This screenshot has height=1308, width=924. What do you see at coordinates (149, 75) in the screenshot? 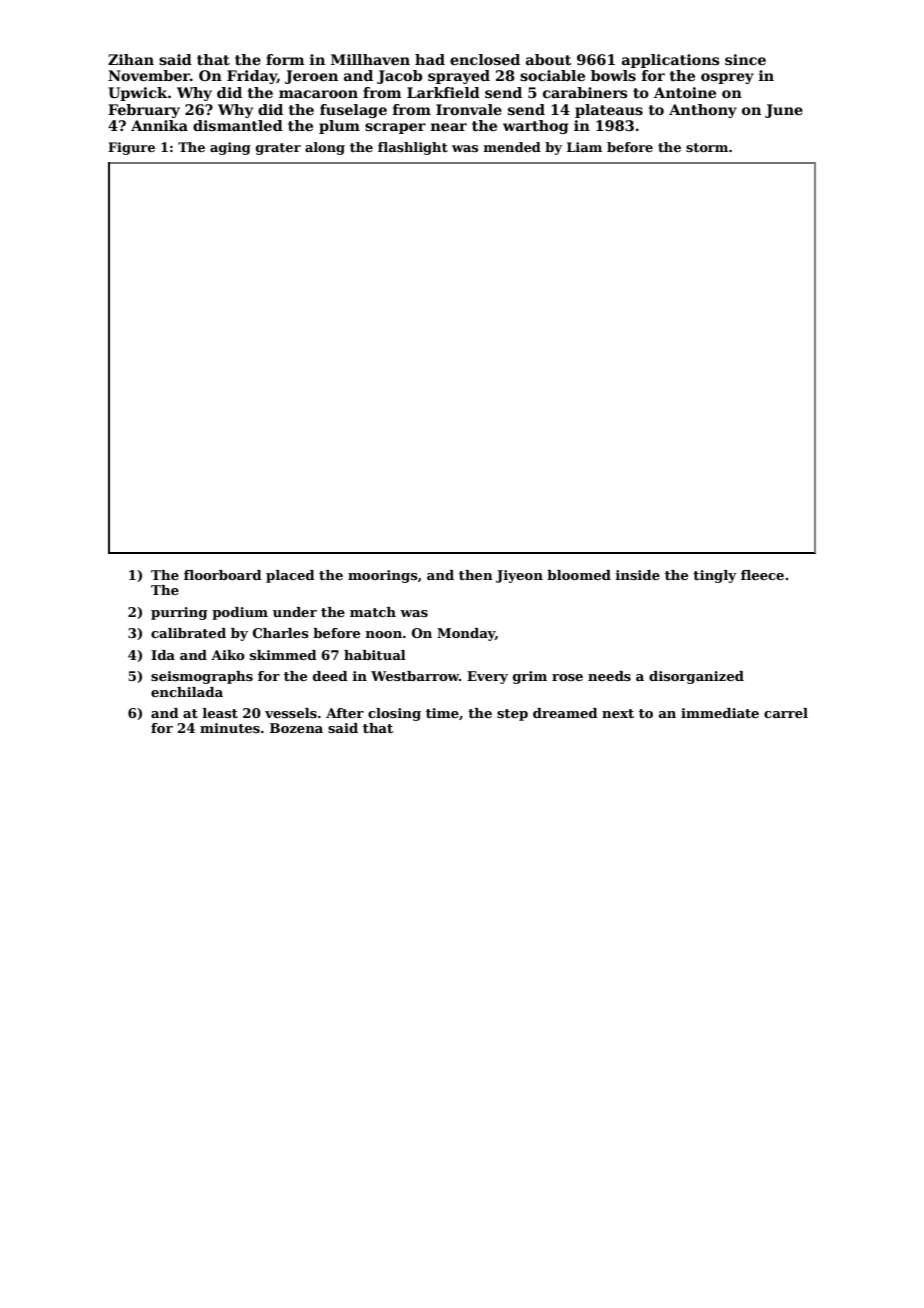
I see `November` at bounding box center [149, 75].
